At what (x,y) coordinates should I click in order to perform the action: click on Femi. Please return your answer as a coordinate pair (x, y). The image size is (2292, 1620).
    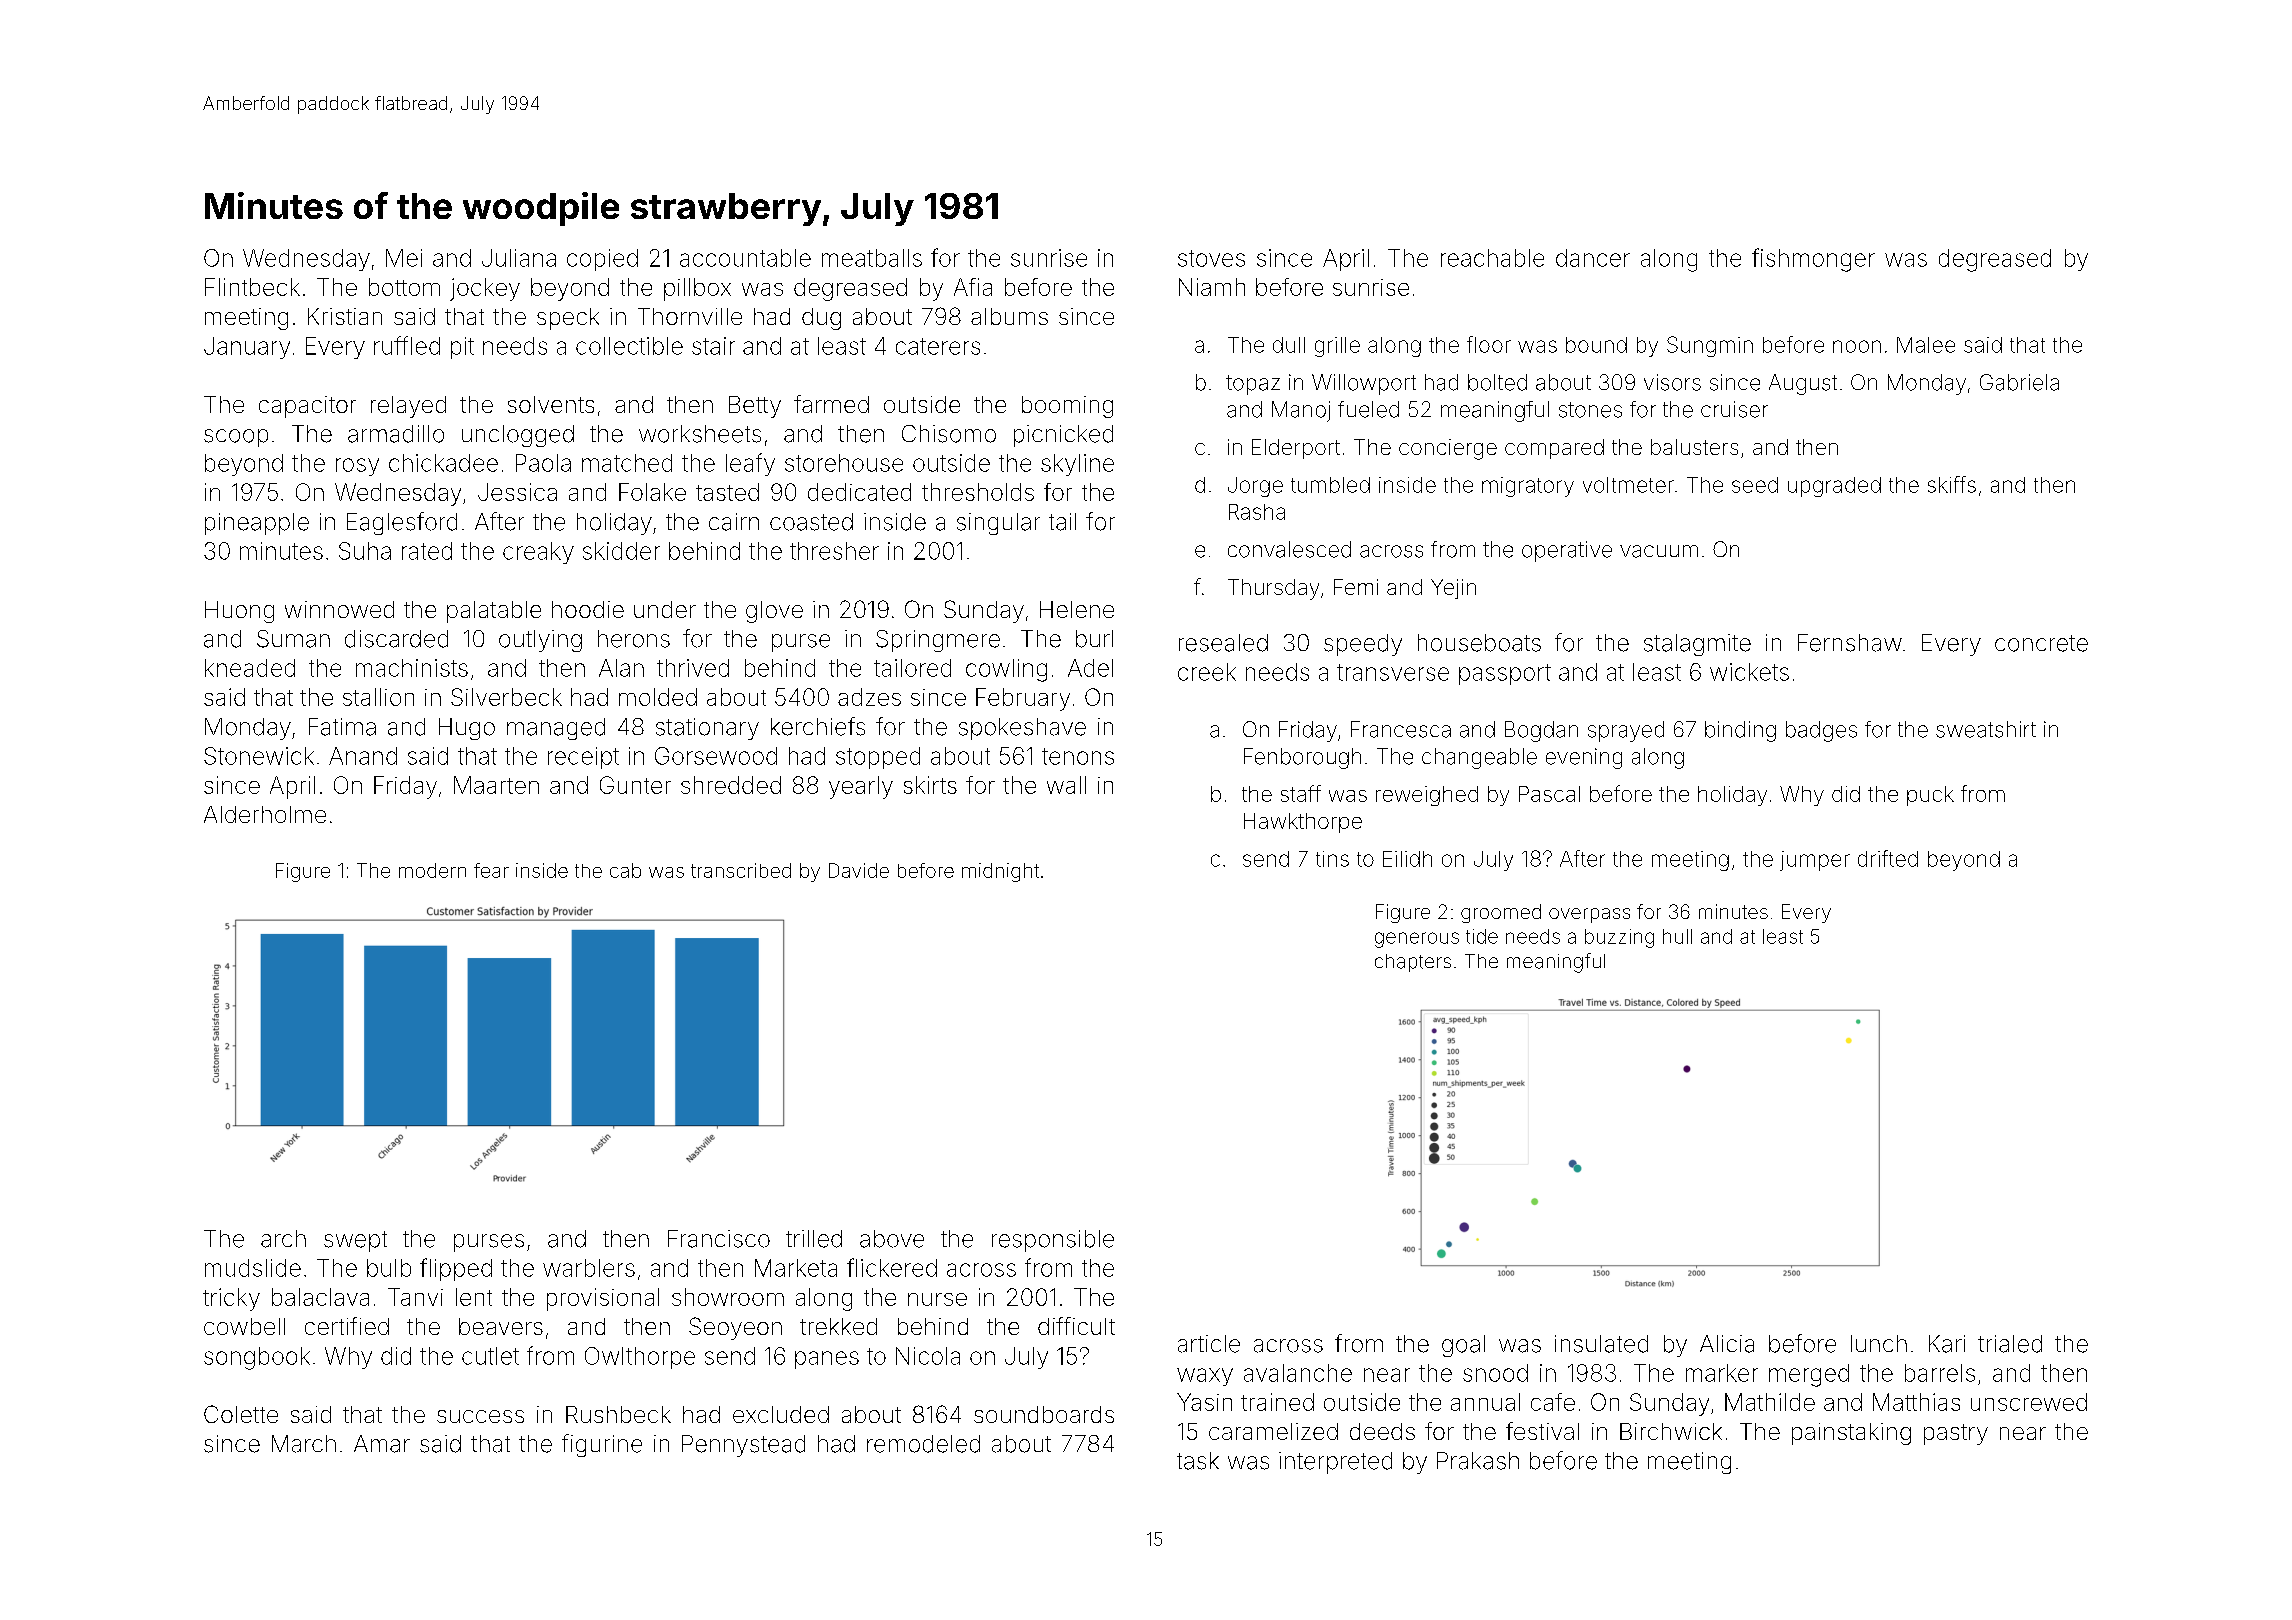
    Looking at the image, I should click on (1356, 587).
